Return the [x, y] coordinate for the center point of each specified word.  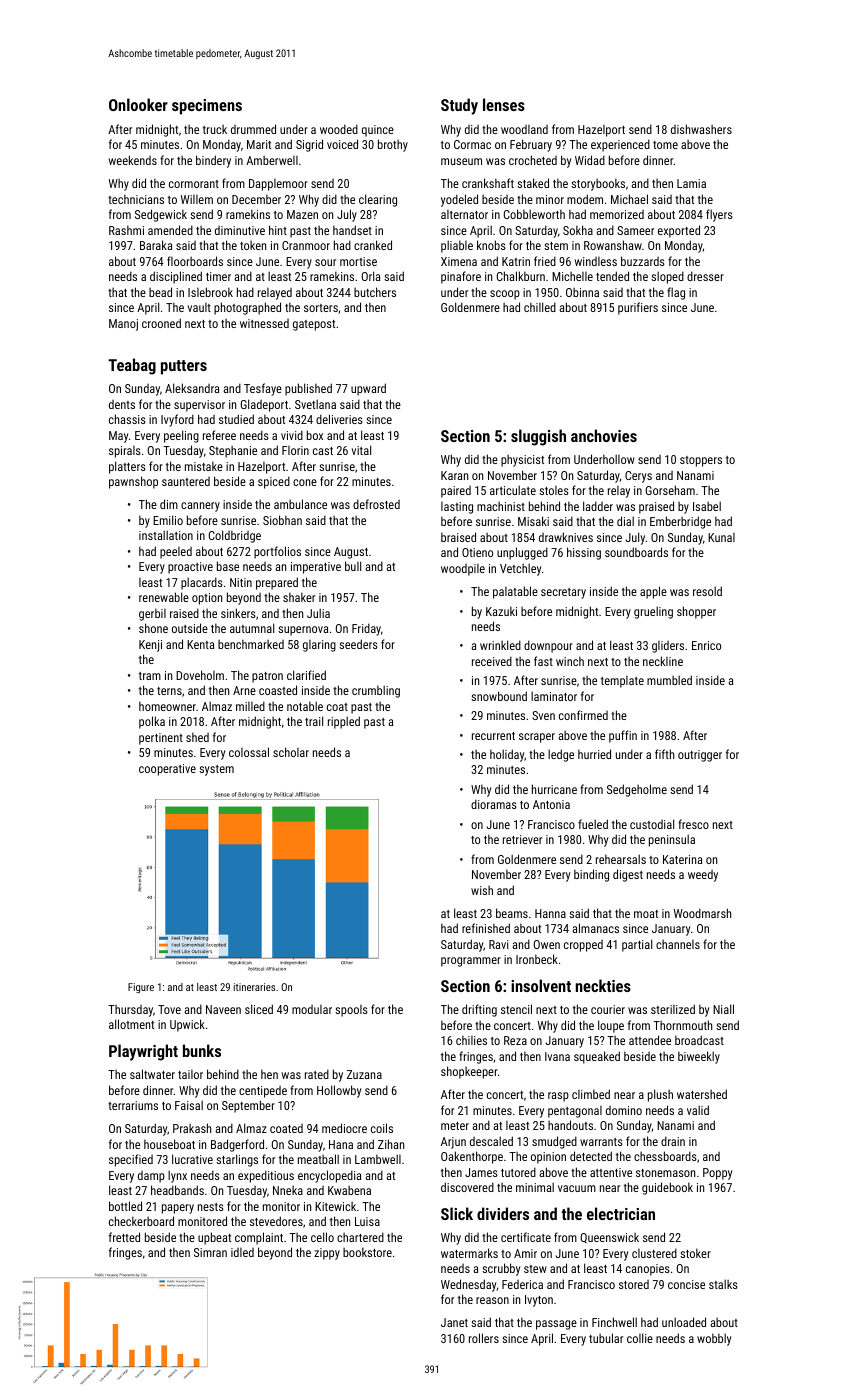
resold [707, 591]
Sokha [578, 230]
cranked [373, 245]
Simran [210, 1252]
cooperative [167, 770]
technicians [136, 199]
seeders [358, 644]
